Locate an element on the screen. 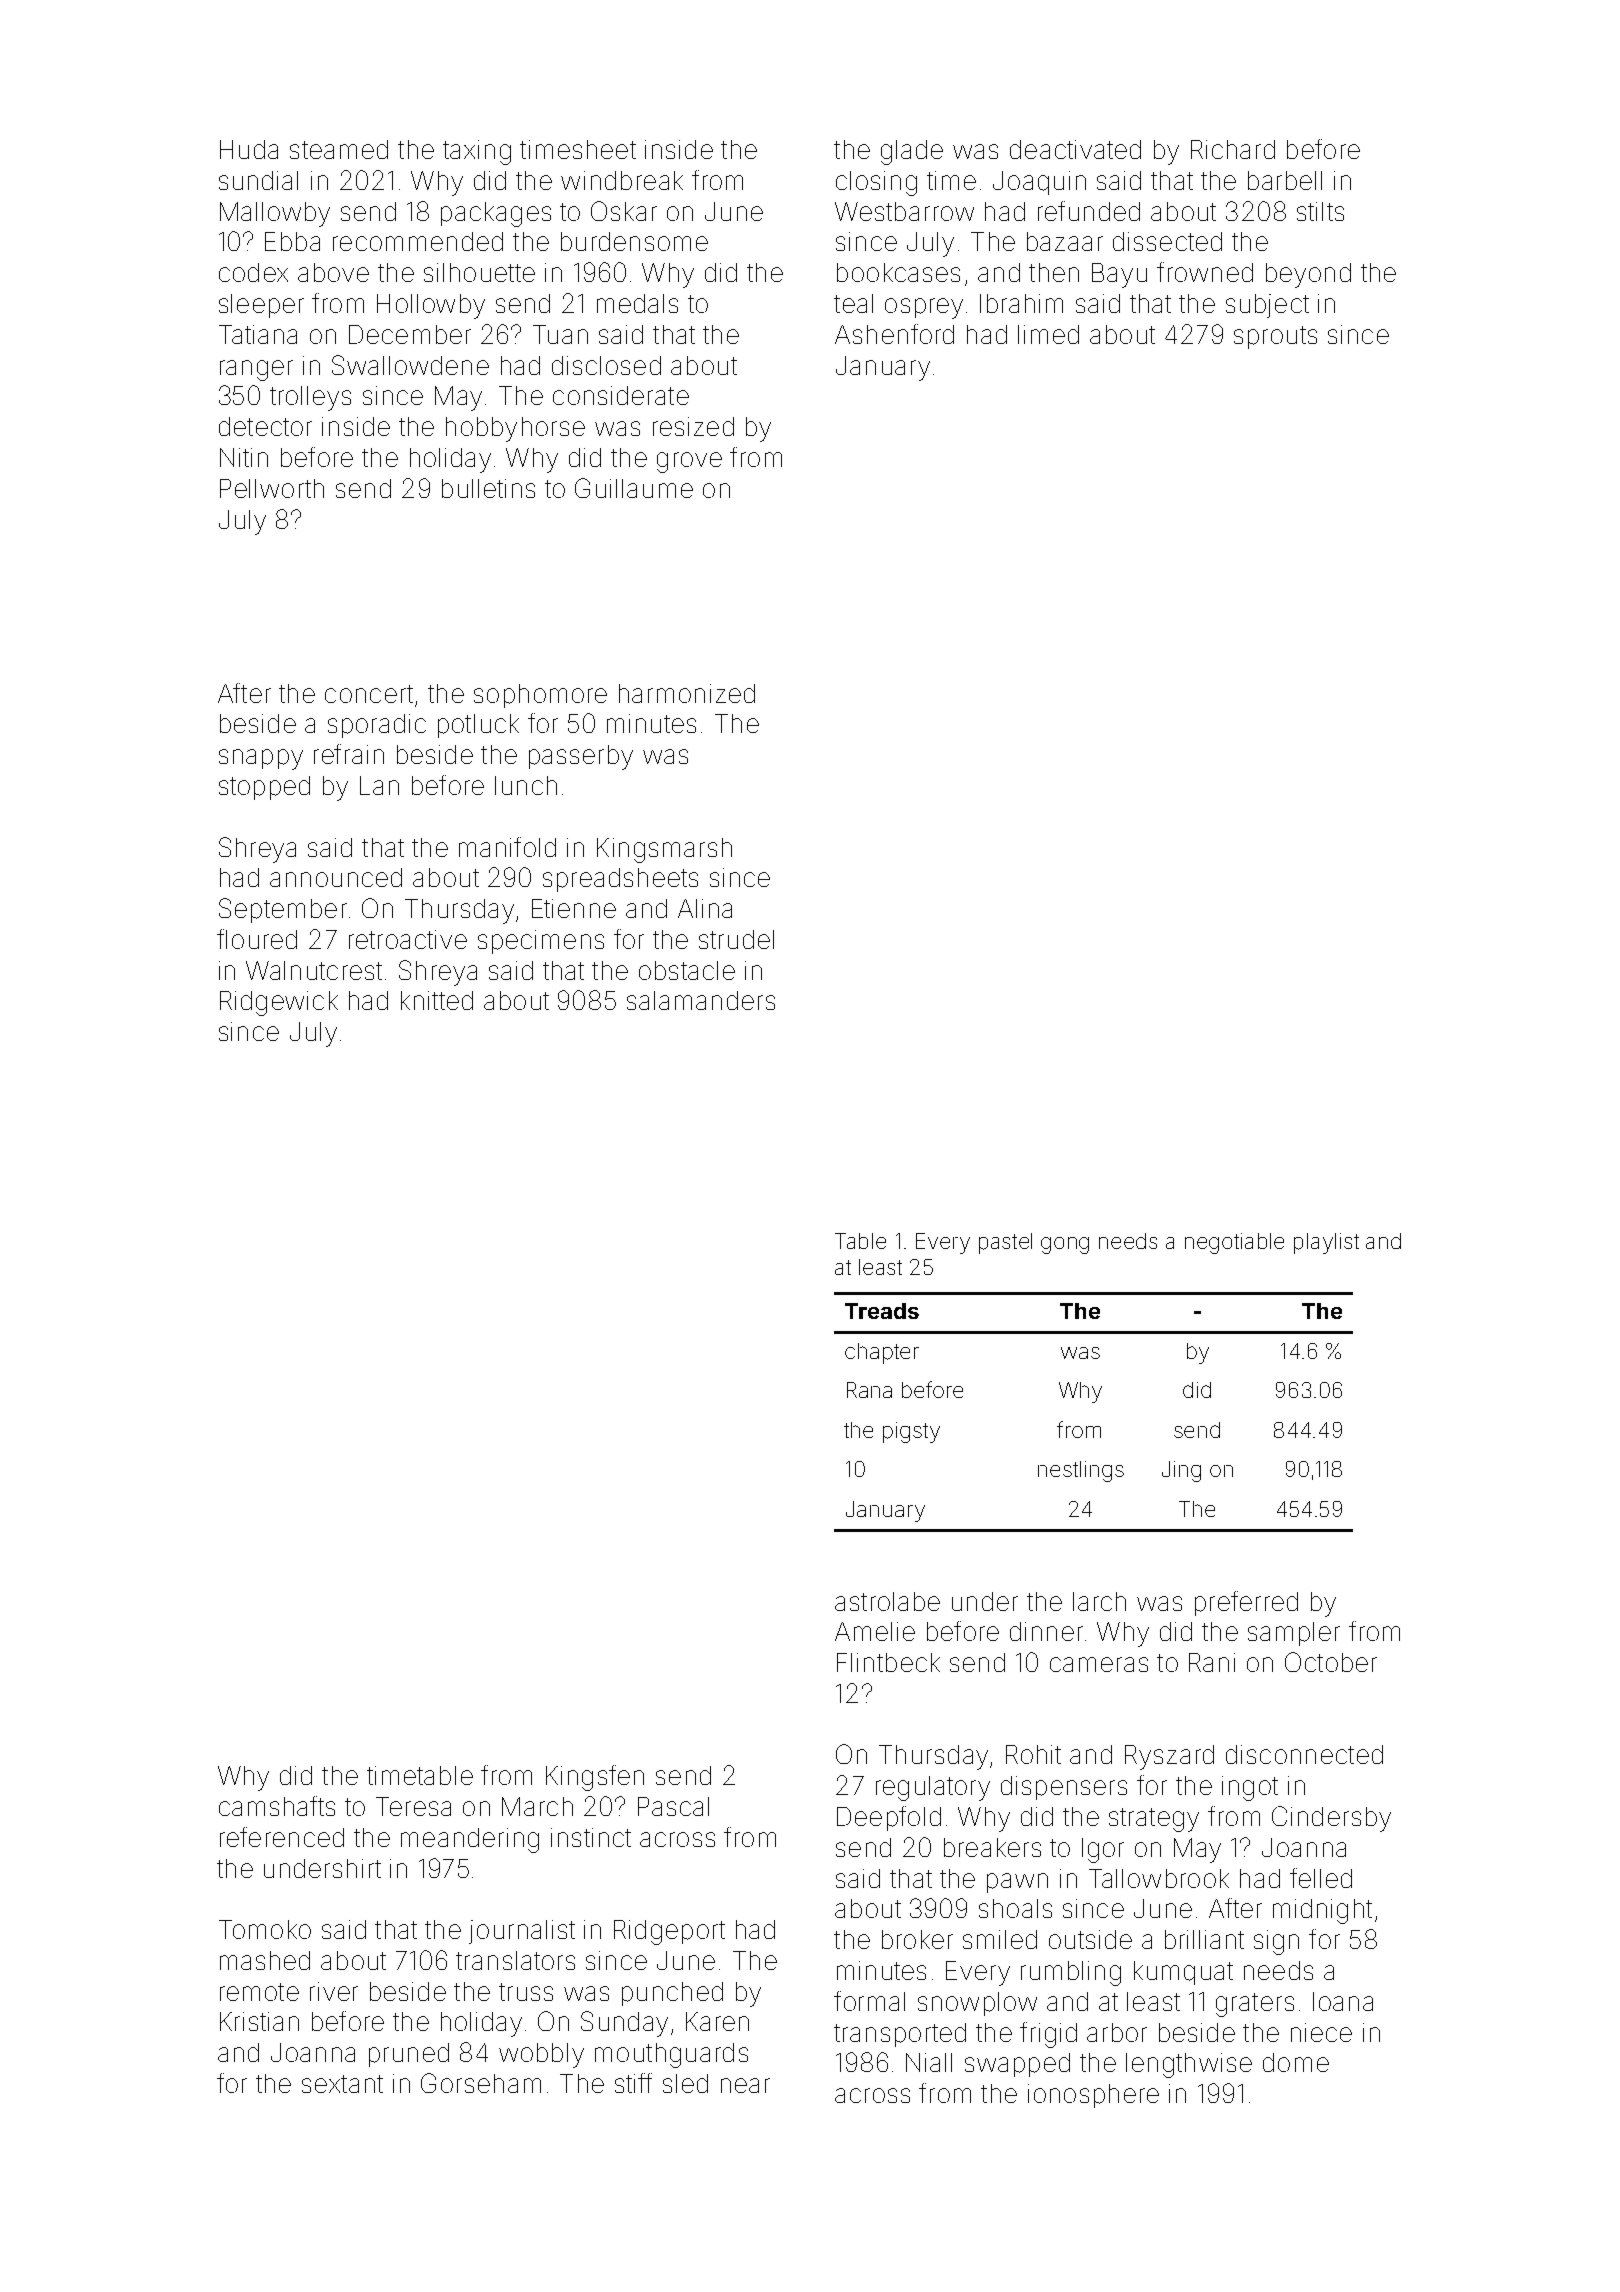 The height and width of the screenshot is (2292, 1620). camshafts is located at coordinates (277, 1806).
